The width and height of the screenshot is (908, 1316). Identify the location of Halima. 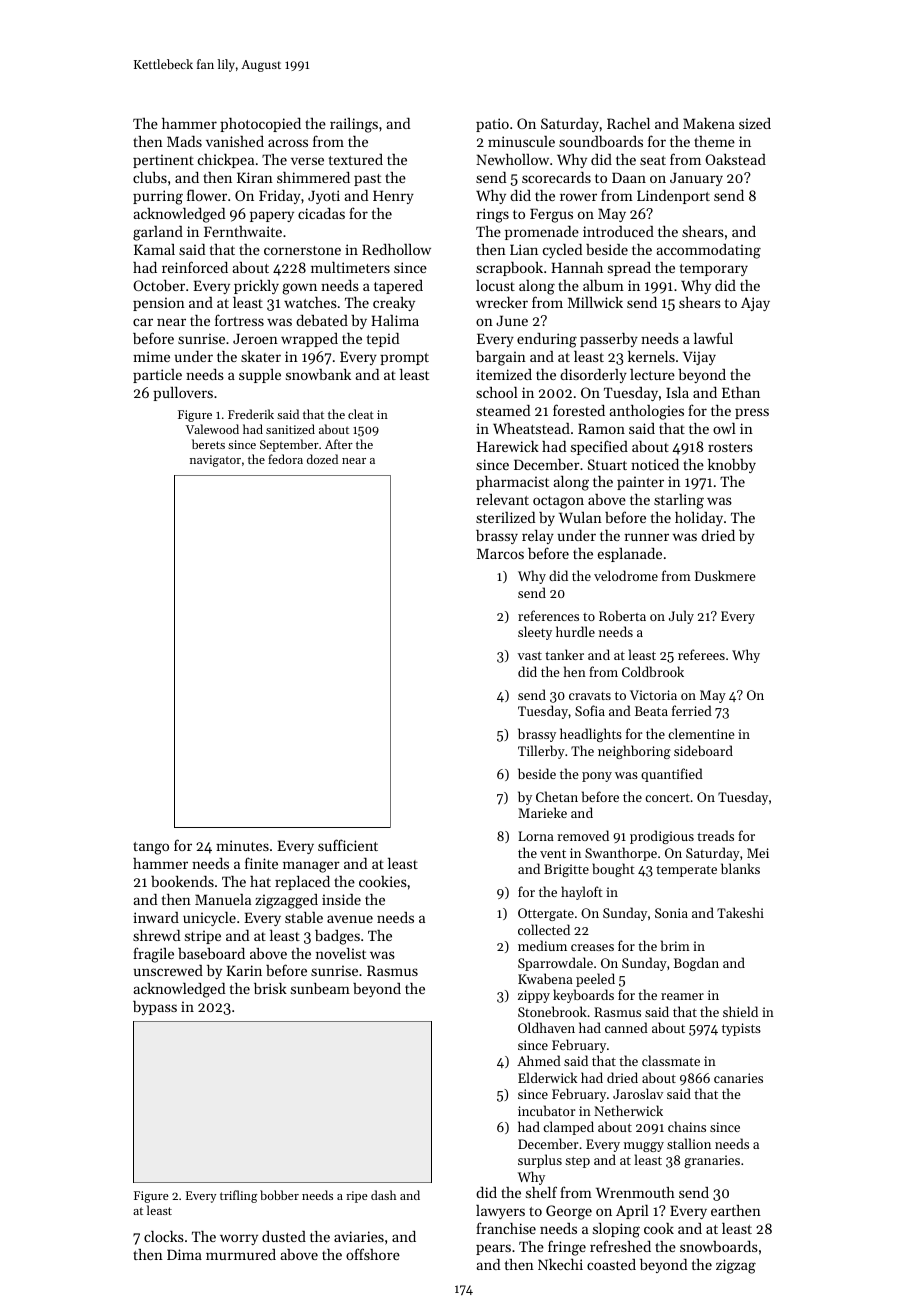
(395, 320).
